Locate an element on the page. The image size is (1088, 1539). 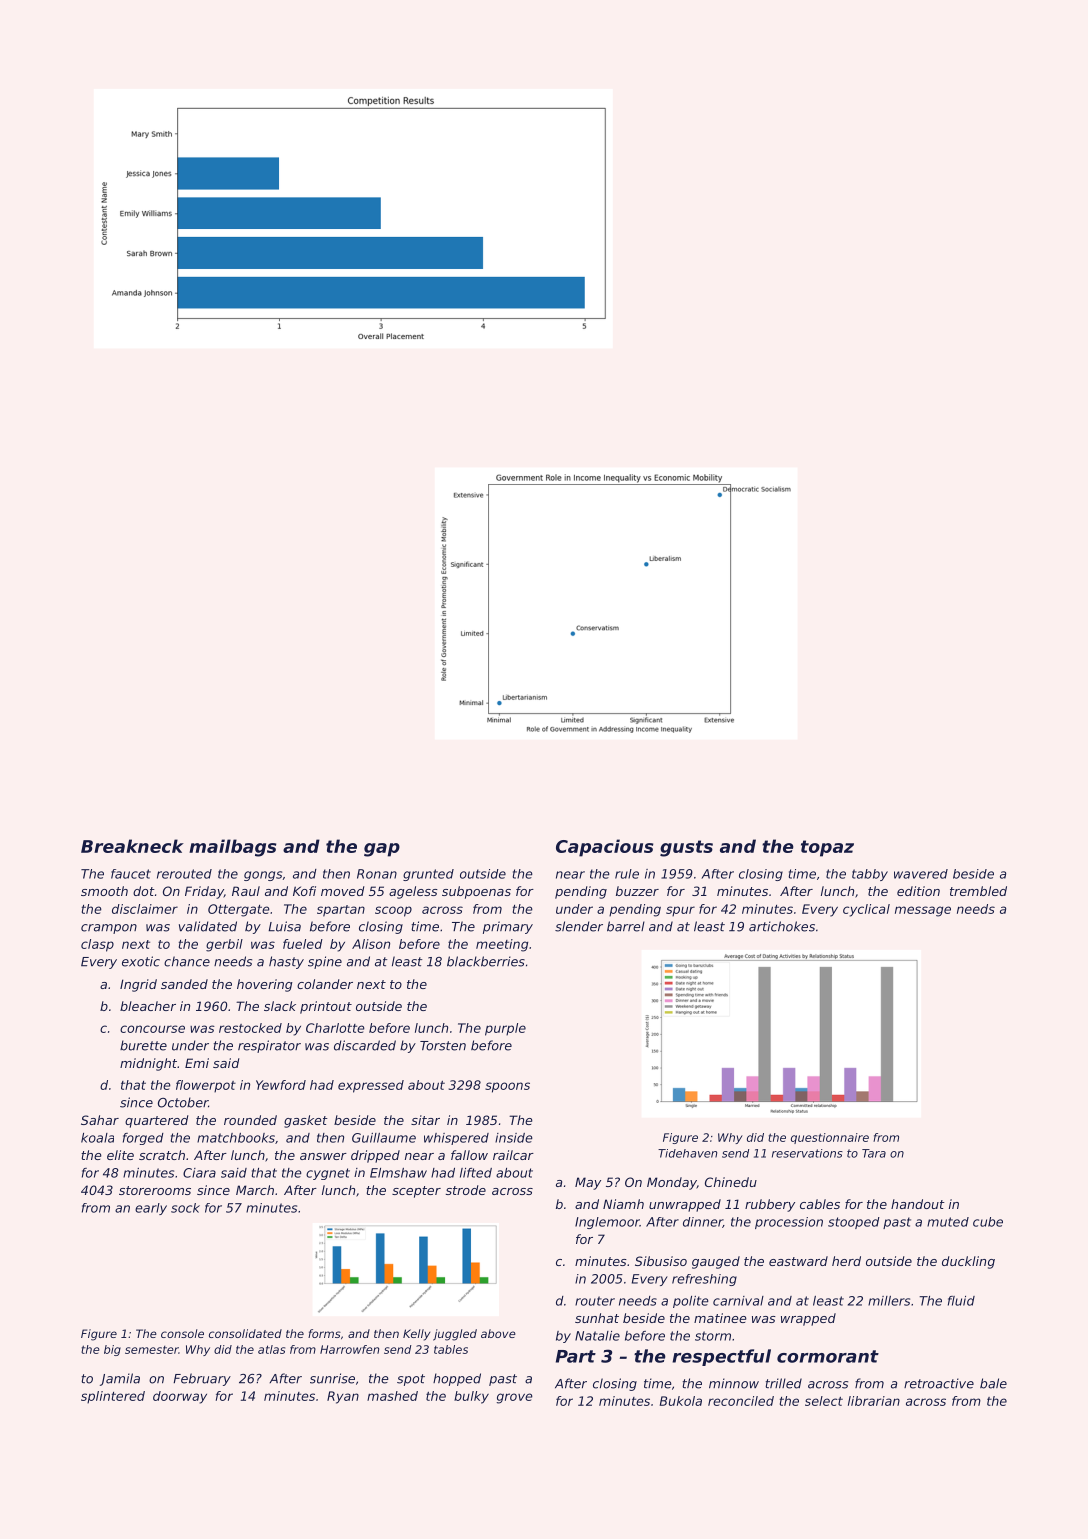
topaz is located at coordinates (827, 848).
